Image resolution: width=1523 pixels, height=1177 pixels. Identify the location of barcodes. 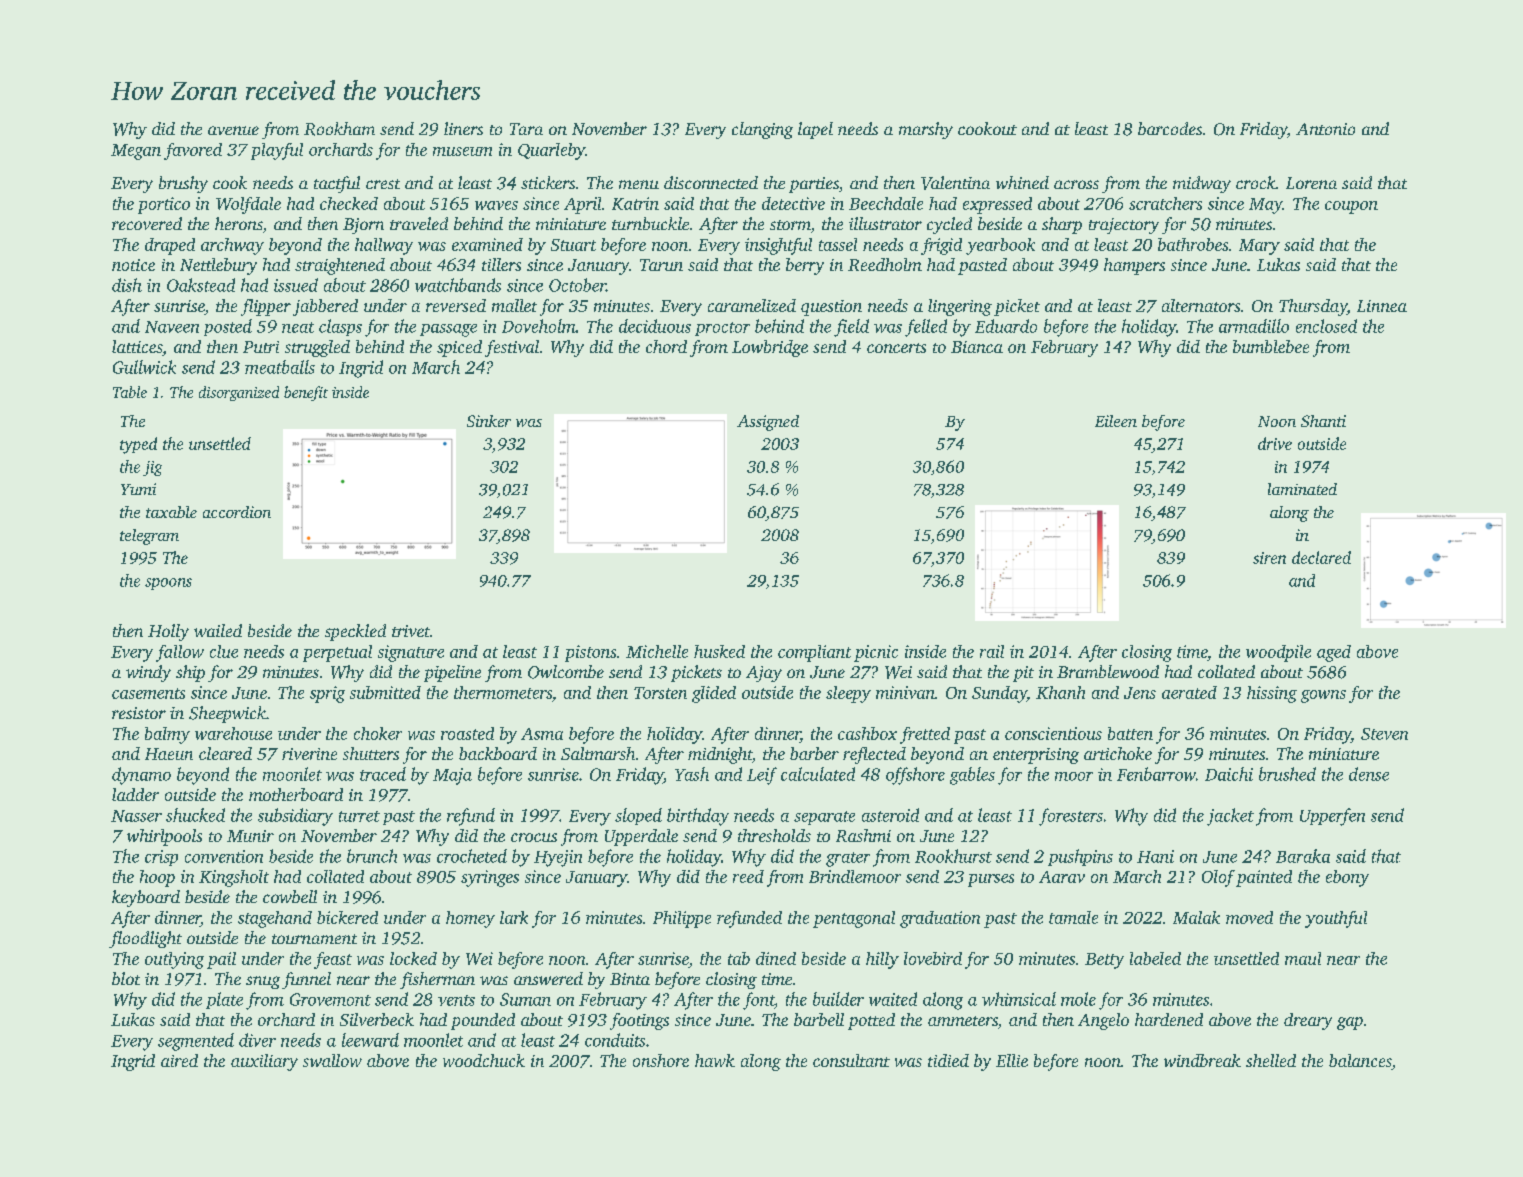
(1170, 128).
